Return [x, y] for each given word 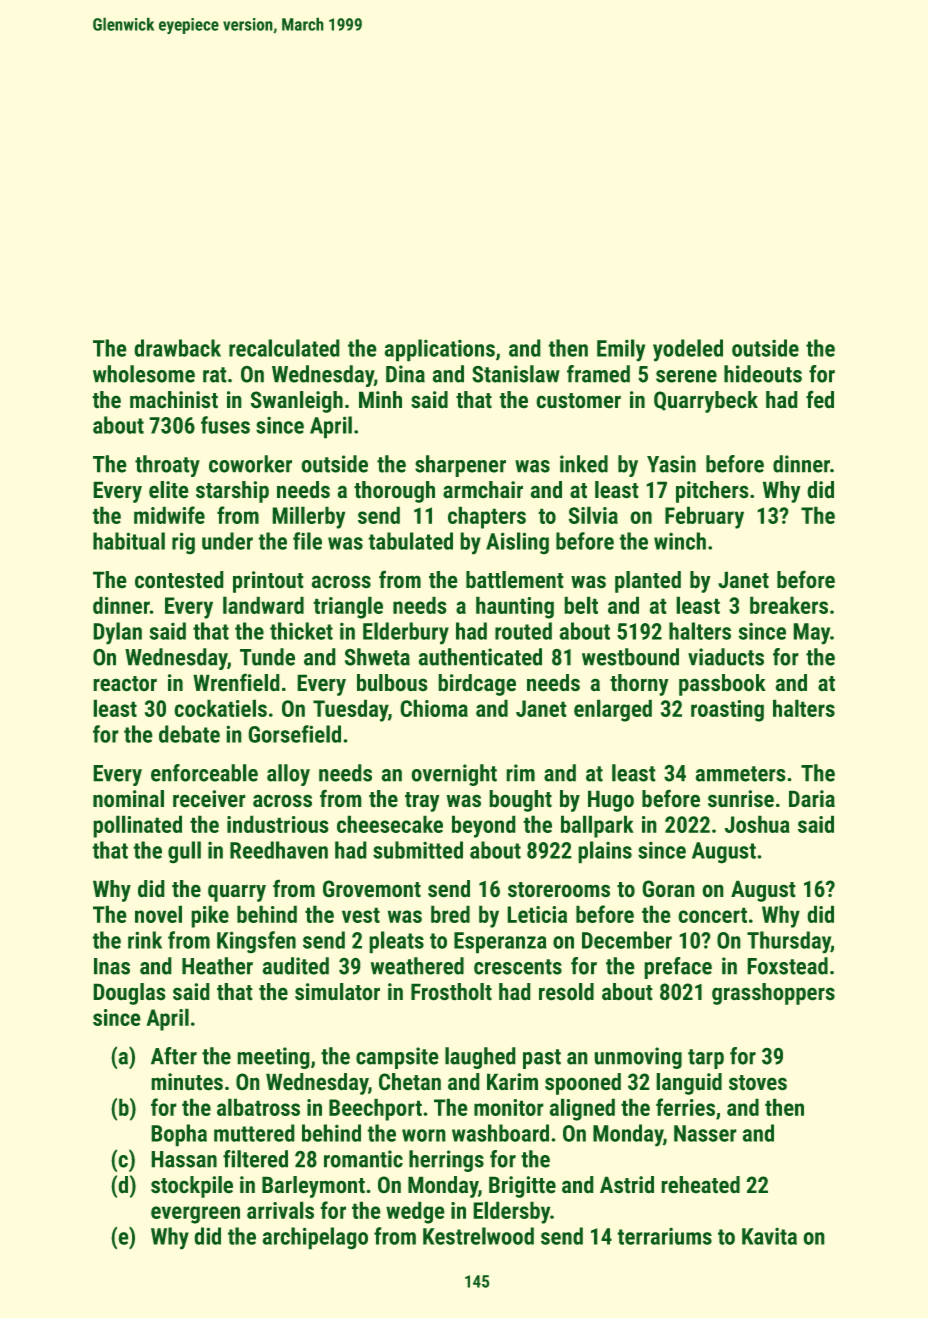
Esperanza [500, 943]
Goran [668, 889]
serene [686, 376]
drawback [177, 348]
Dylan [117, 633]
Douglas [129, 994]
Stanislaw [516, 374]
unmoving [638, 1058]
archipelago [315, 1238]
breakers [789, 605]
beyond [484, 826]
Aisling [517, 543]
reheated [700, 1185]
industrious [278, 824]
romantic [363, 1159]
